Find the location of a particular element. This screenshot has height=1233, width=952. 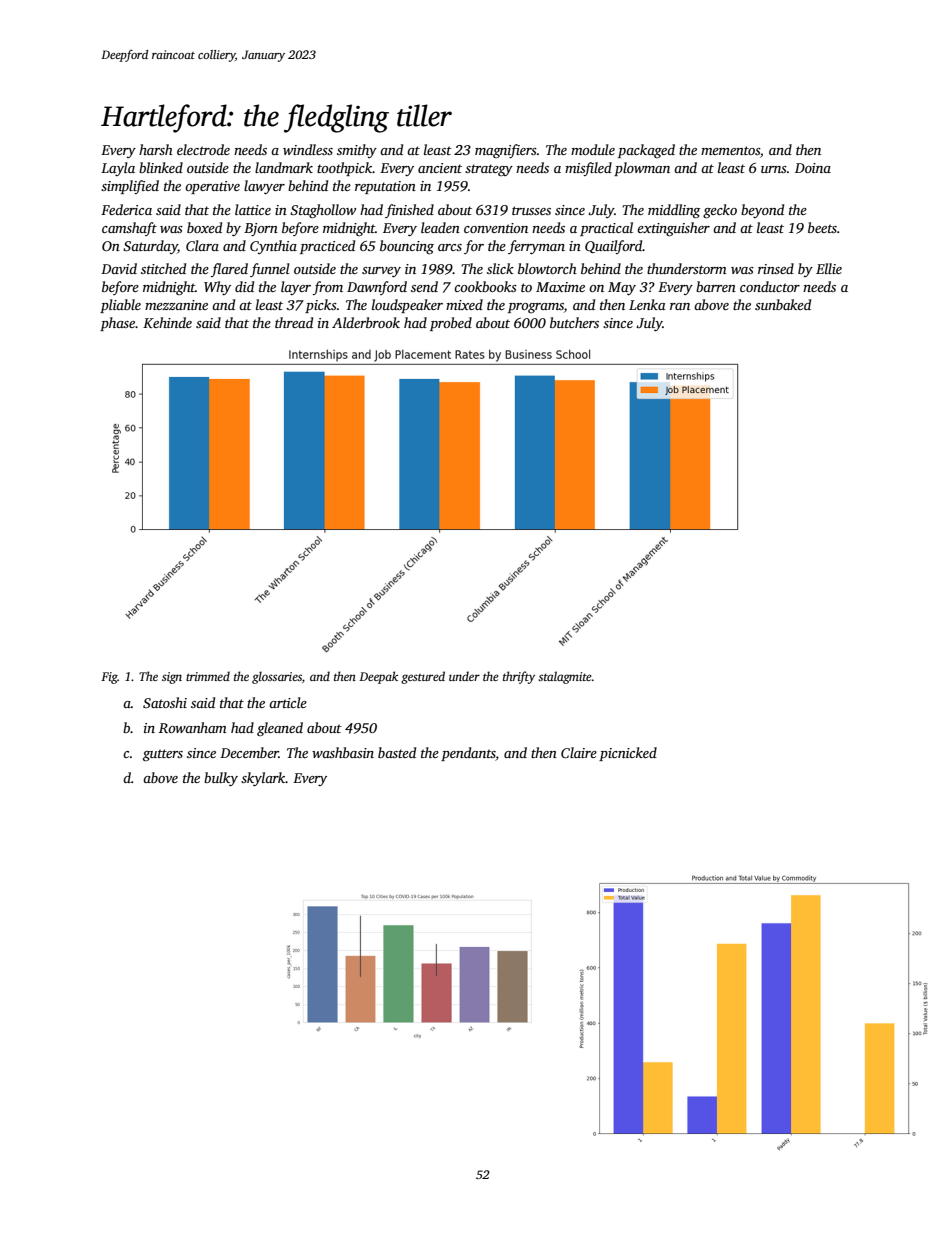

thread is located at coordinates (294, 322).
